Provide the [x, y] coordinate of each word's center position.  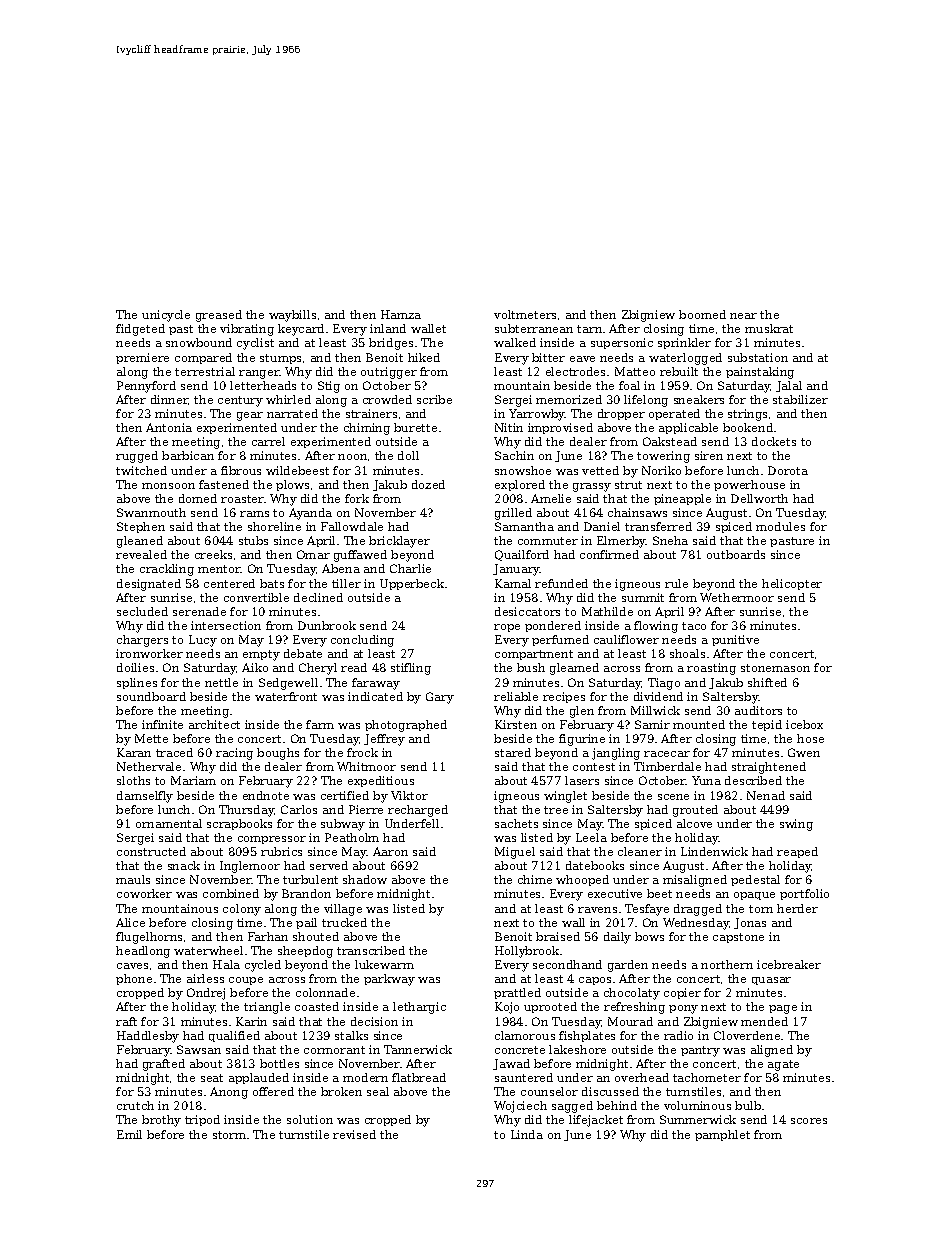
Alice [130, 922]
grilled [513, 514]
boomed [702, 314]
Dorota [788, 470]
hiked [424, 357]
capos [595, 981]
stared [513, 752]
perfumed [560, 640]
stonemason [775, 668]
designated [149, 585]
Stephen [141, 527]
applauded [259, 1078]
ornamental [169, 823]
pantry [700, 1051]
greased [219, 316]
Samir [652, 724]
